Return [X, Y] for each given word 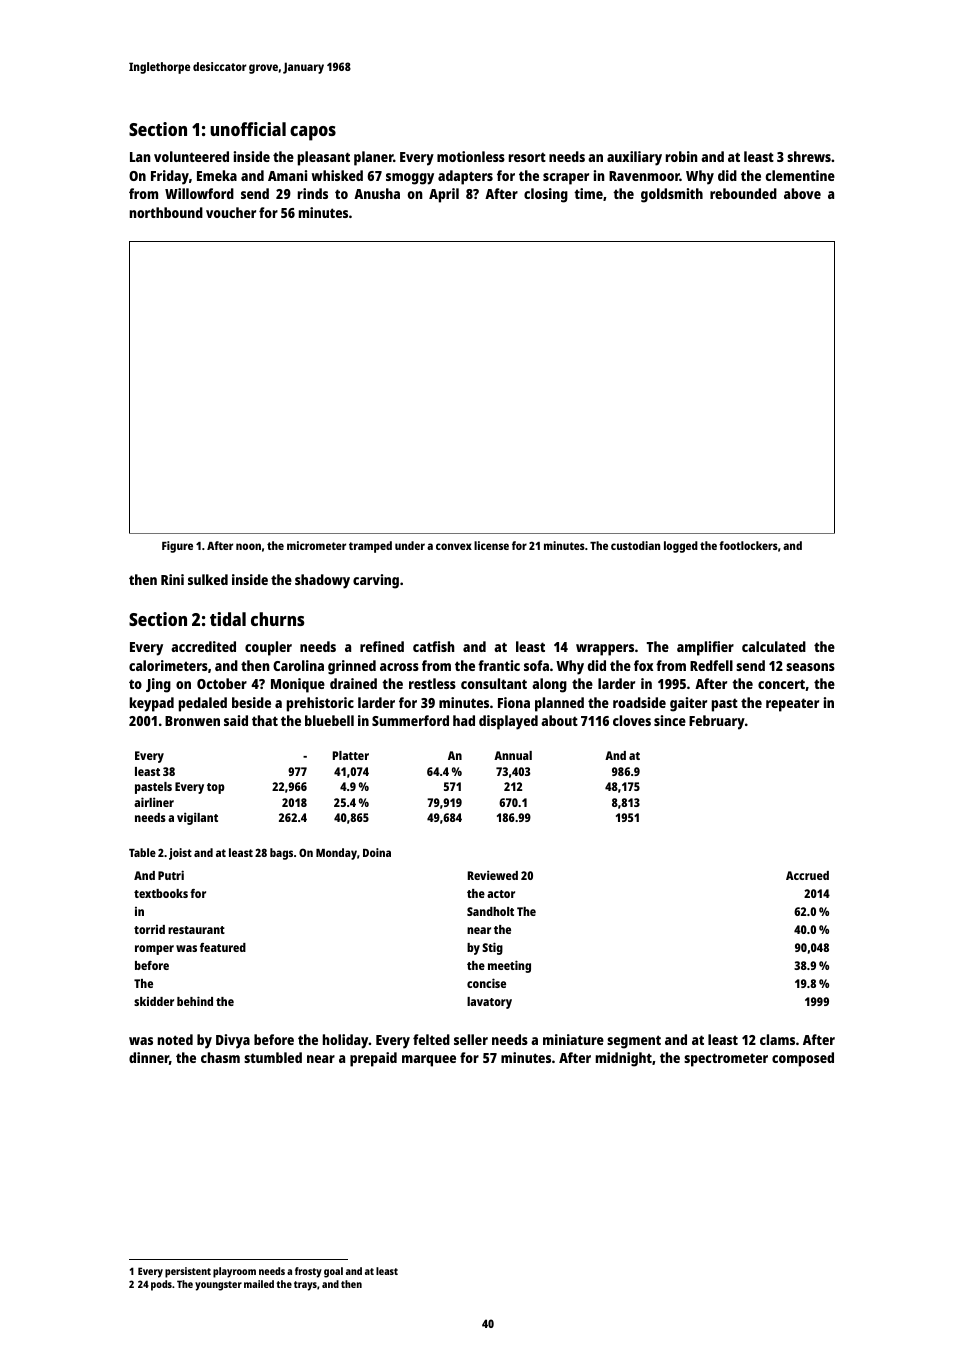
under [410, 545]
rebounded [743, 193]
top [216, 788]
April [444, 195]
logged [681, 547]
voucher [231, 212]
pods [161, 1285]
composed [803, 1059]
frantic [499, 665]
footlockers [748, 545]
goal [333, 1272]
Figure [177, 547]
